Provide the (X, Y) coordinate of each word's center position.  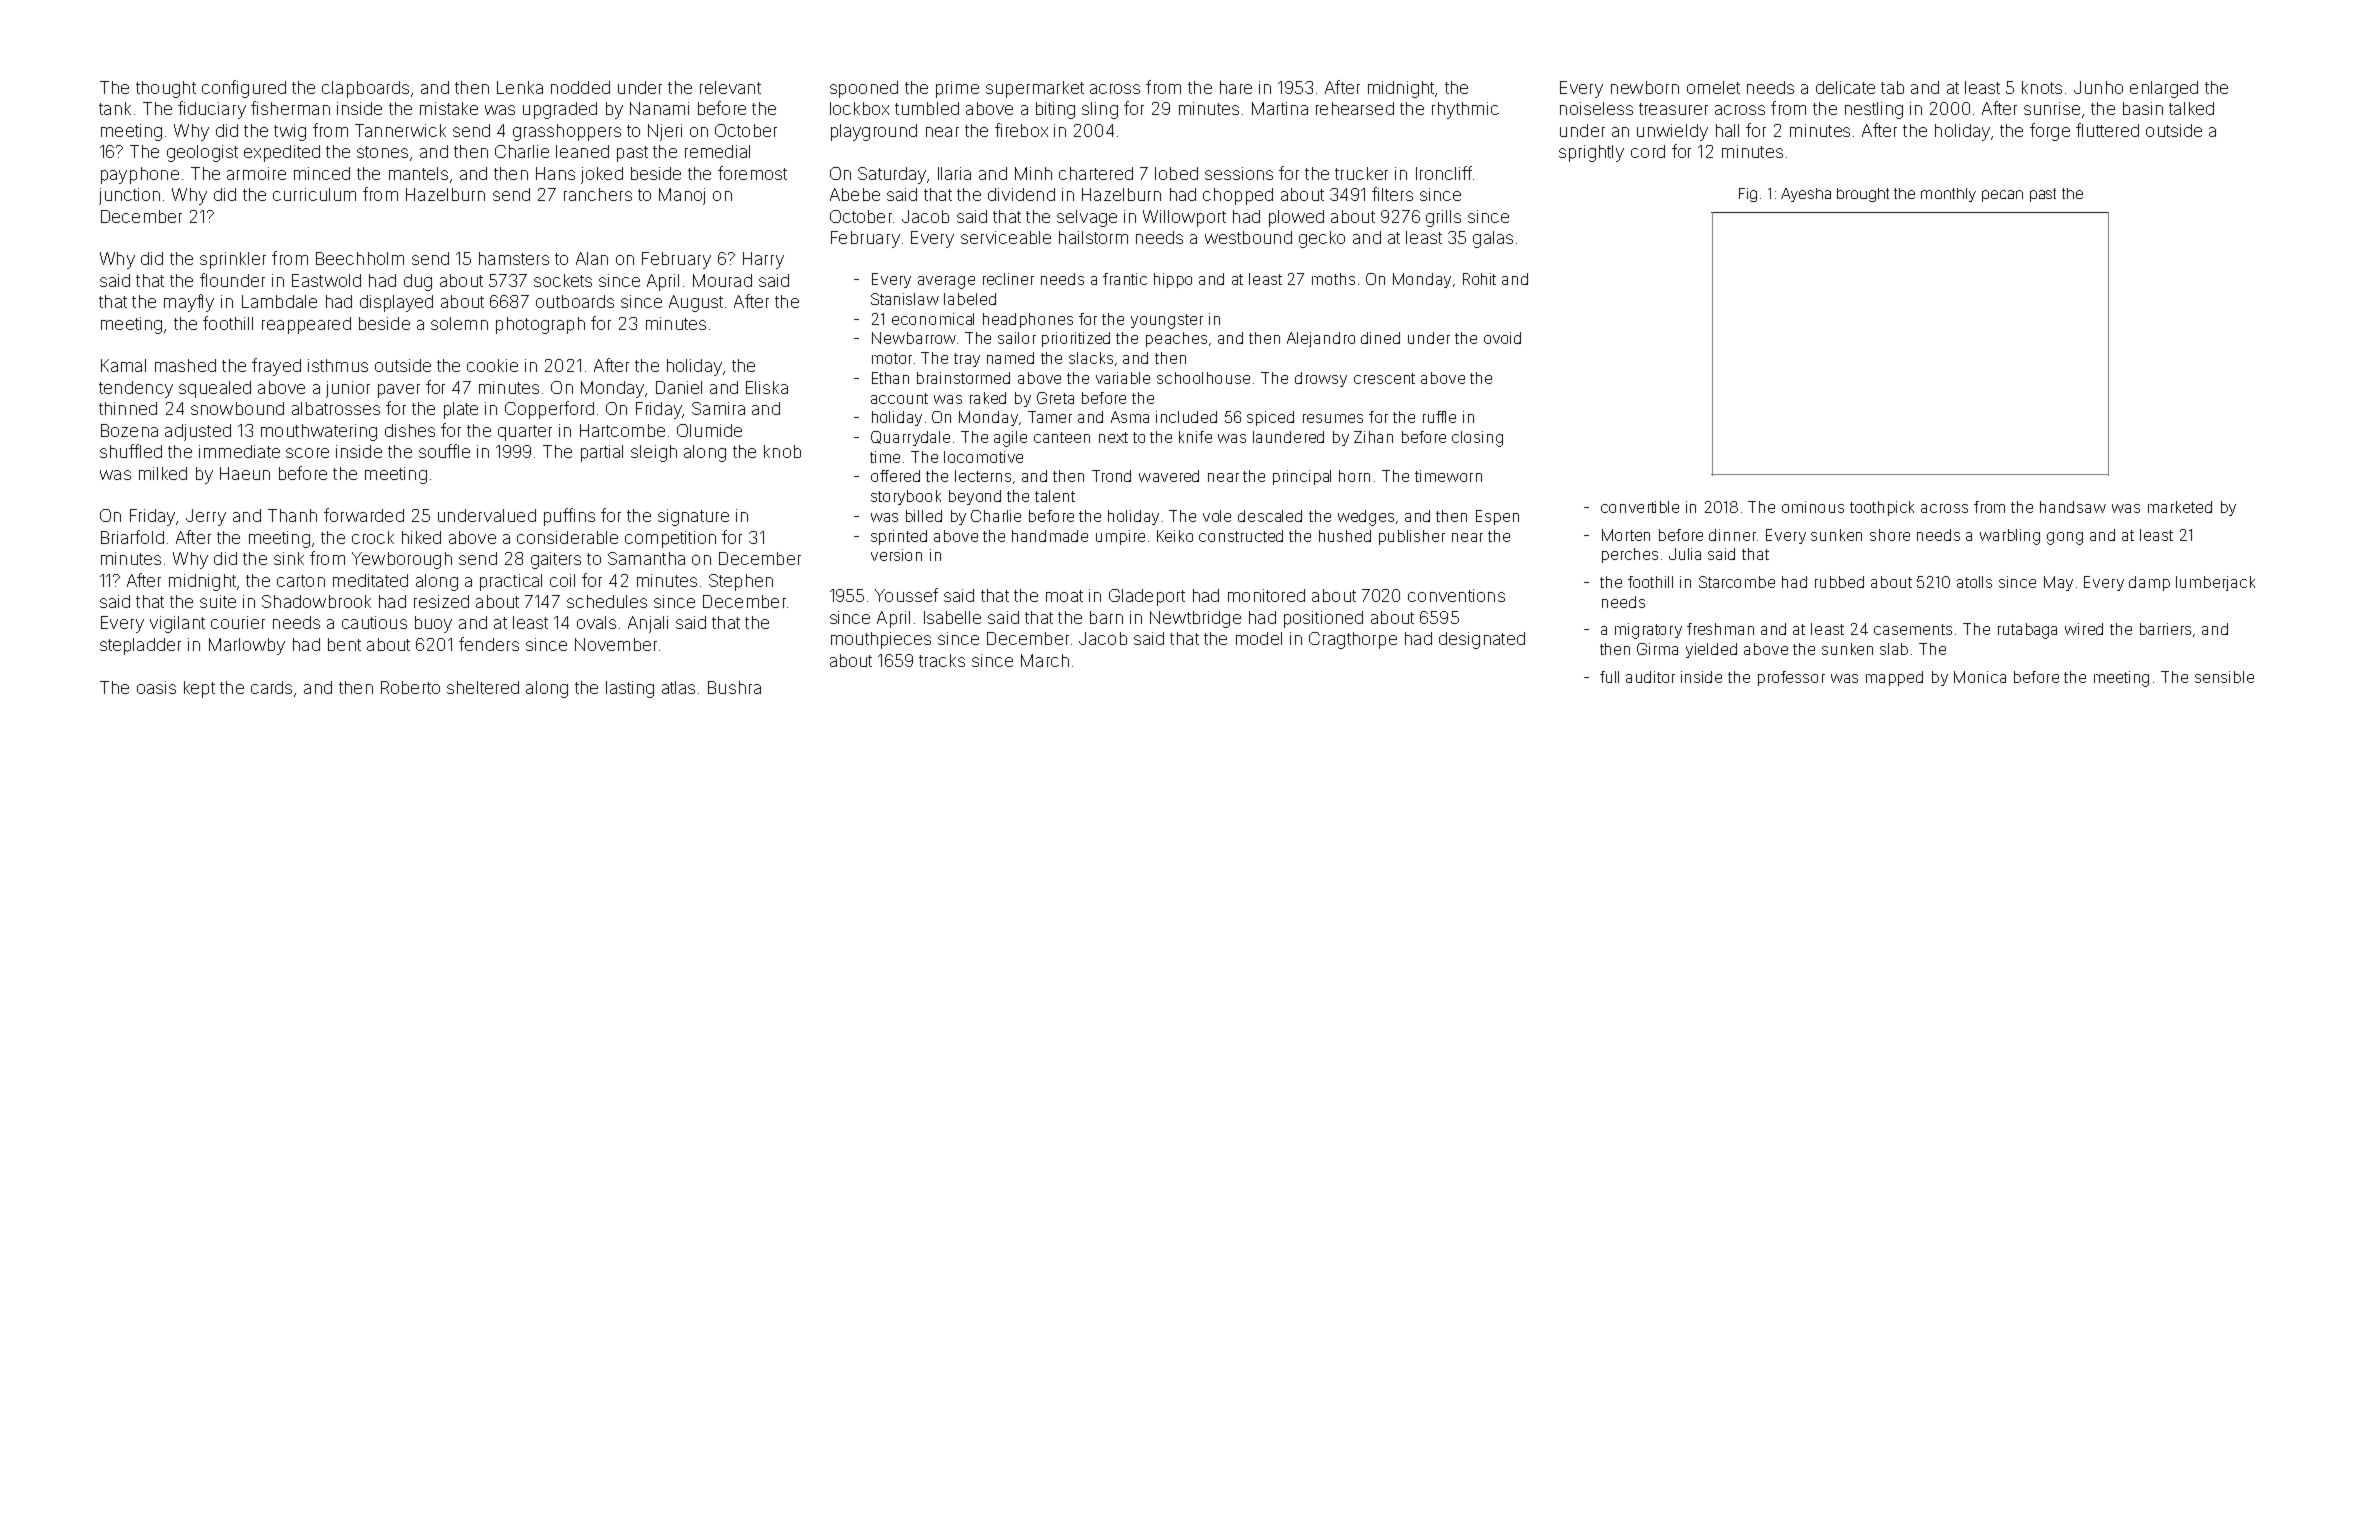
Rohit (1479, 279)
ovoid (1502, 338)
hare (1236, 87)
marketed (2180, 507)
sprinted (899, 537)
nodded (580, 87)
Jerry (206, 517)
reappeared (306, 325)
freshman (1720, 629)
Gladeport (1147, 597)
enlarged (2164, 89)
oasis (156, 687)
